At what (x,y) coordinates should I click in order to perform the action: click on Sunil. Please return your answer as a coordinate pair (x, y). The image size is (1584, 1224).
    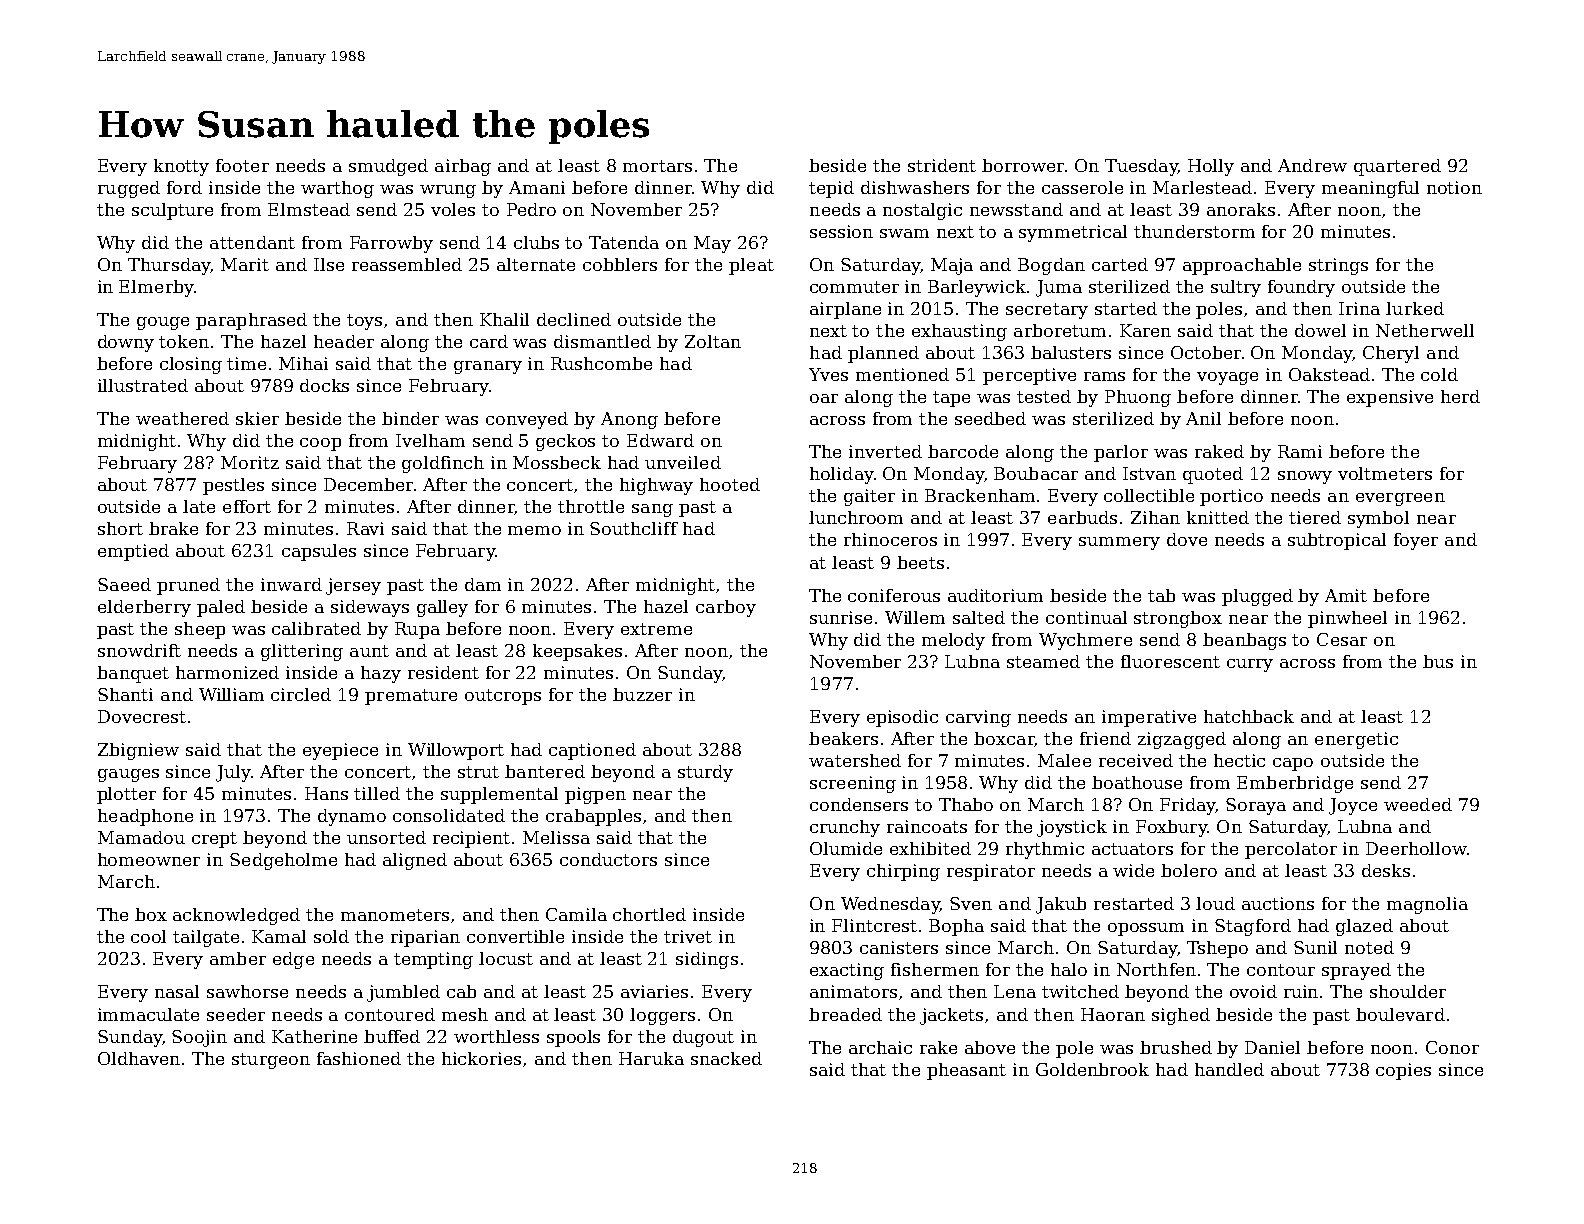
    Looking at the image, I should click on (1315, 947).
